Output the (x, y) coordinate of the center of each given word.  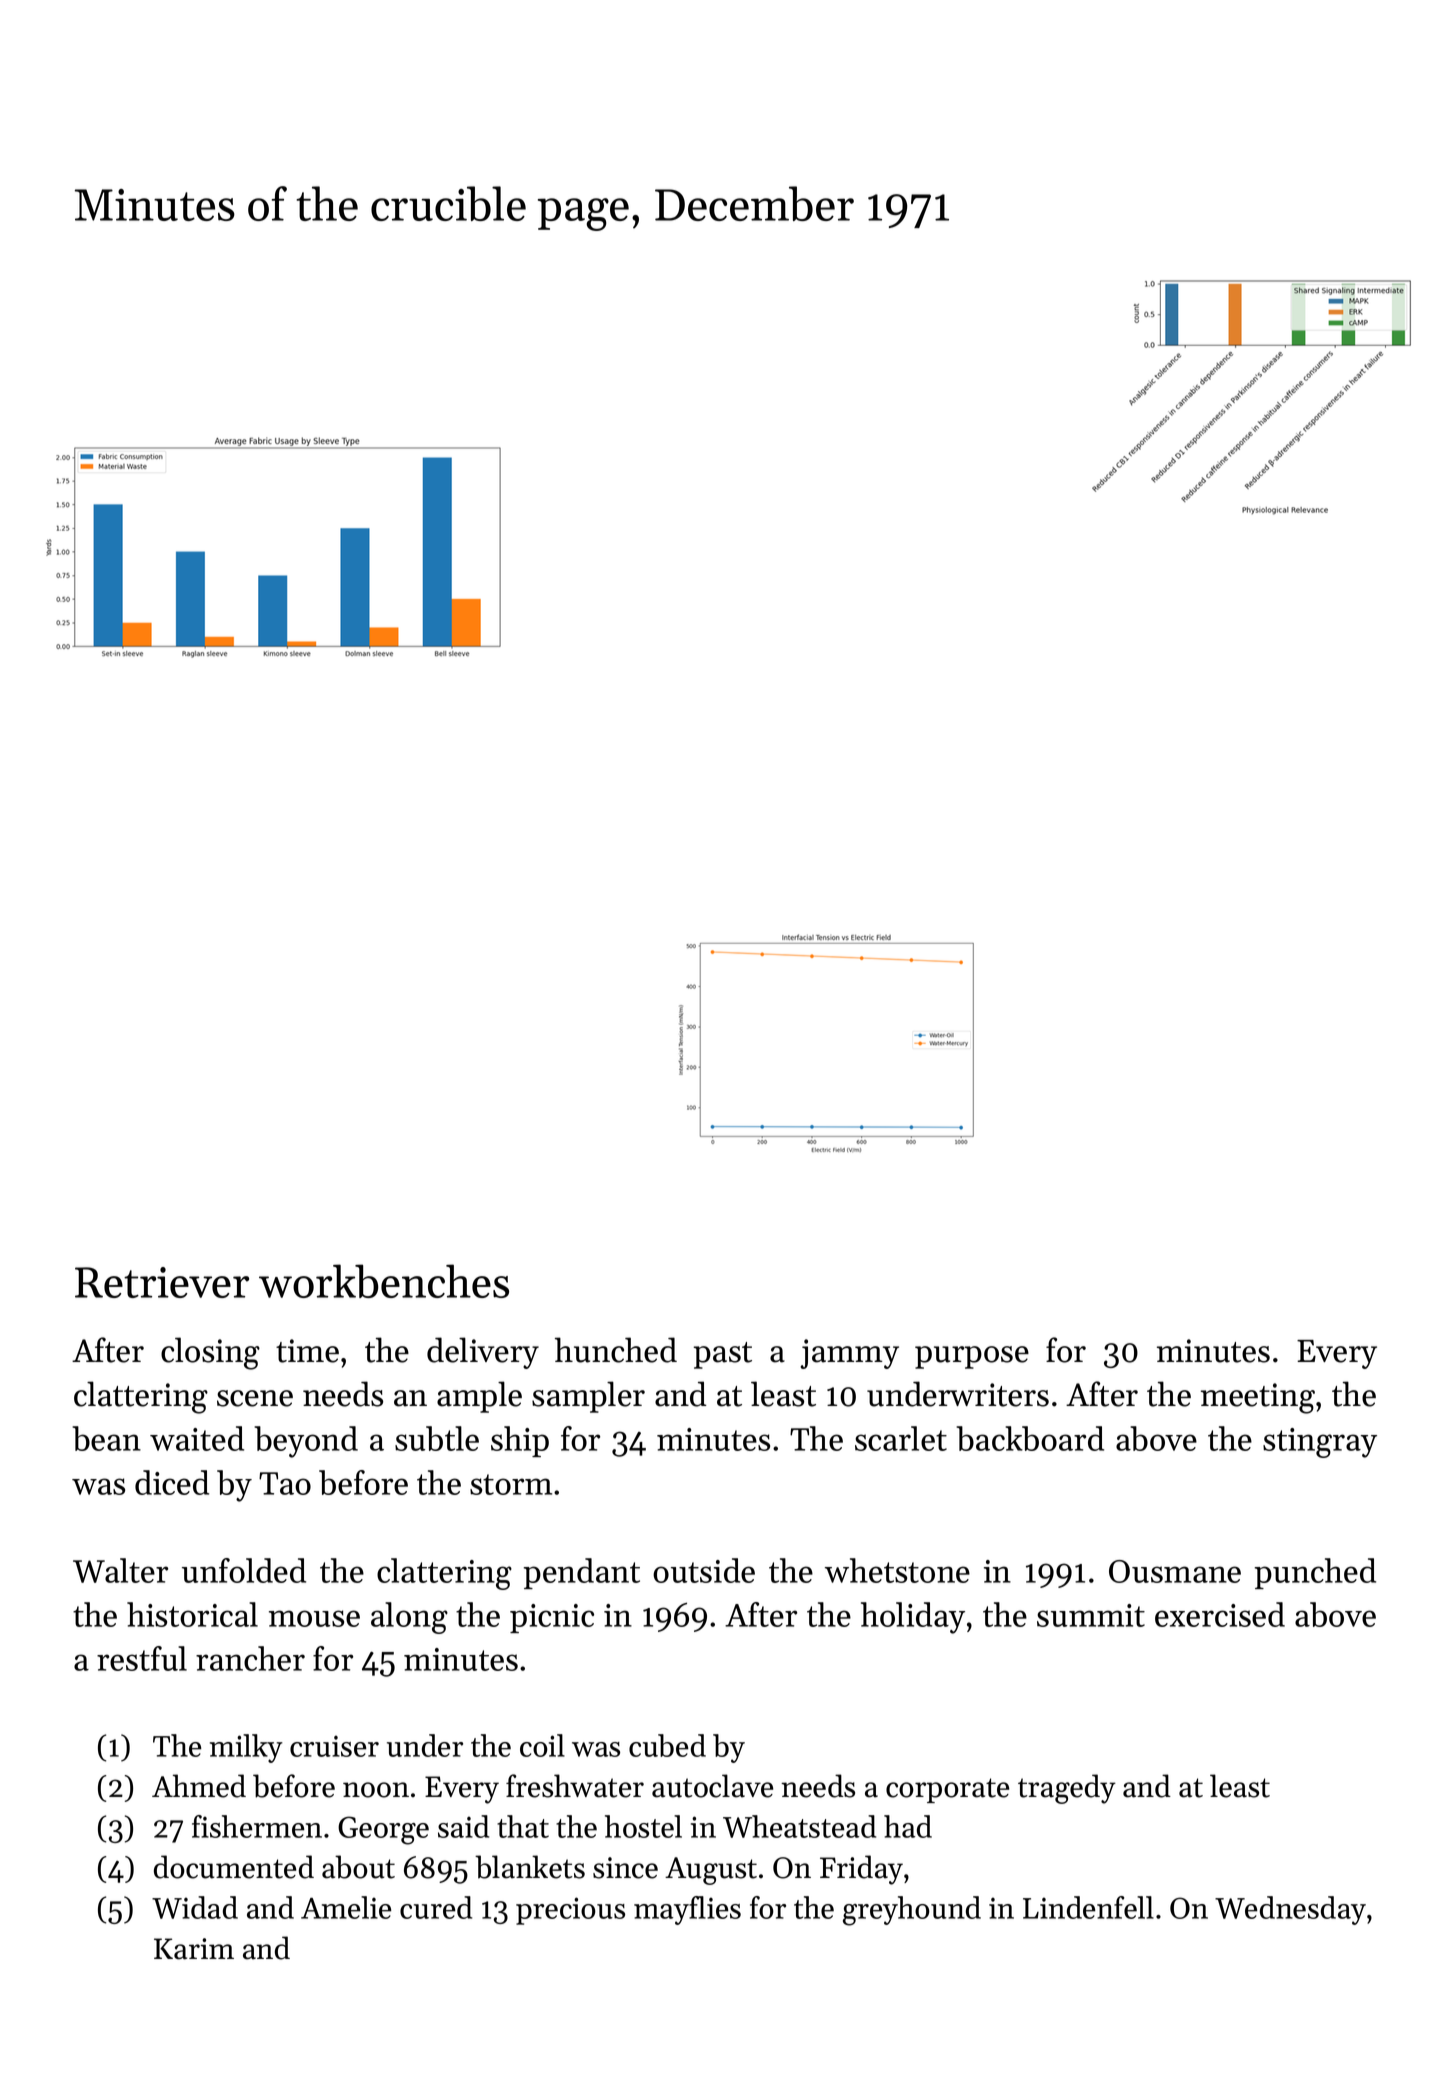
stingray (1320, 1443)
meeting (1258, 1398)
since (625, 1868)
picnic (552, 1618)
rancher (250, 1658)
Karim (194, 1949)
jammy (849, 1354)
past (723, 1355)
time (307, 1351)
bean (106, 1438)
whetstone (897, 1570)
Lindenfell (1088, 1907)
